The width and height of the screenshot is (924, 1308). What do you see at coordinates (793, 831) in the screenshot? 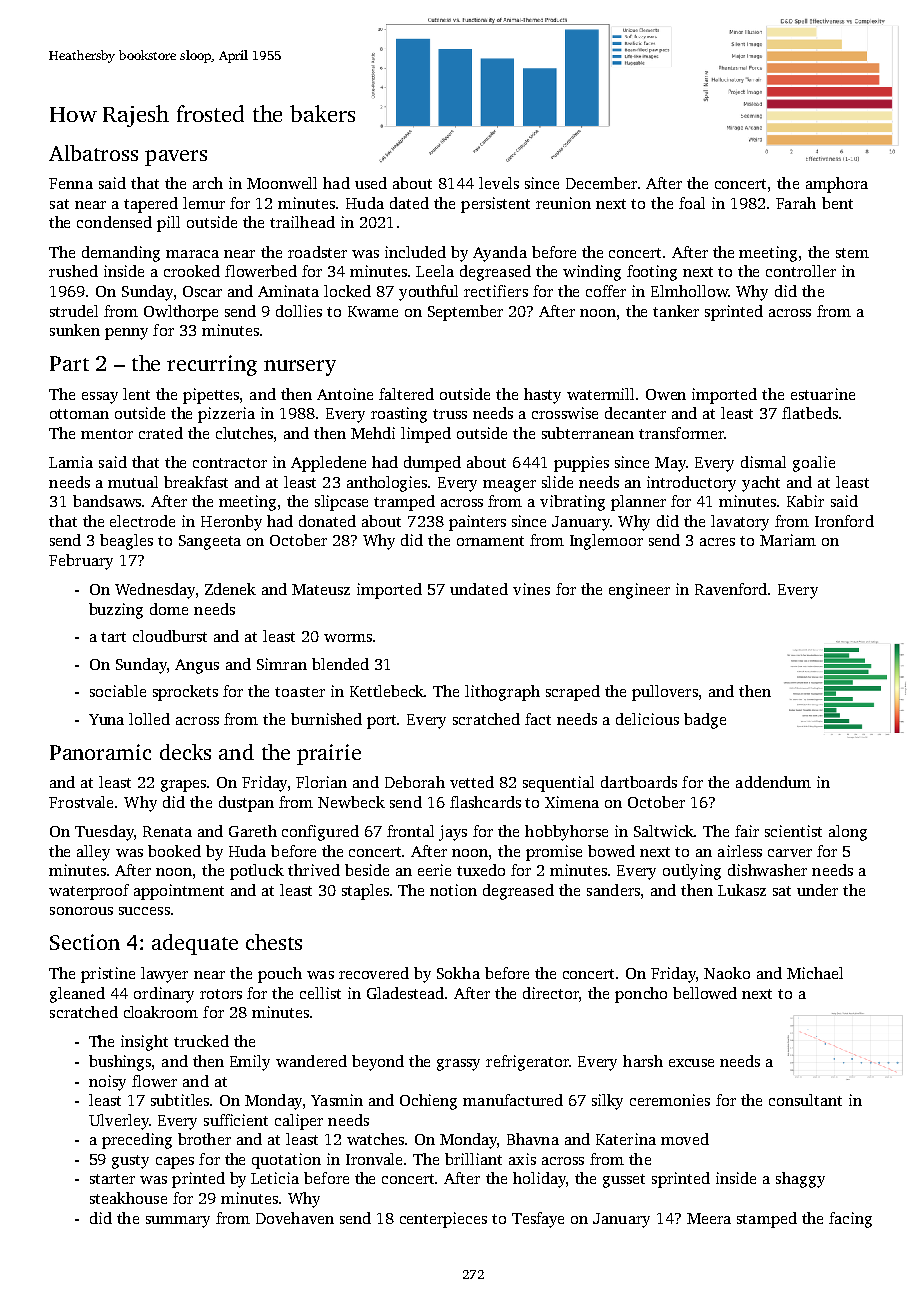
I see `scientist` at bounding box center [793, 831].
